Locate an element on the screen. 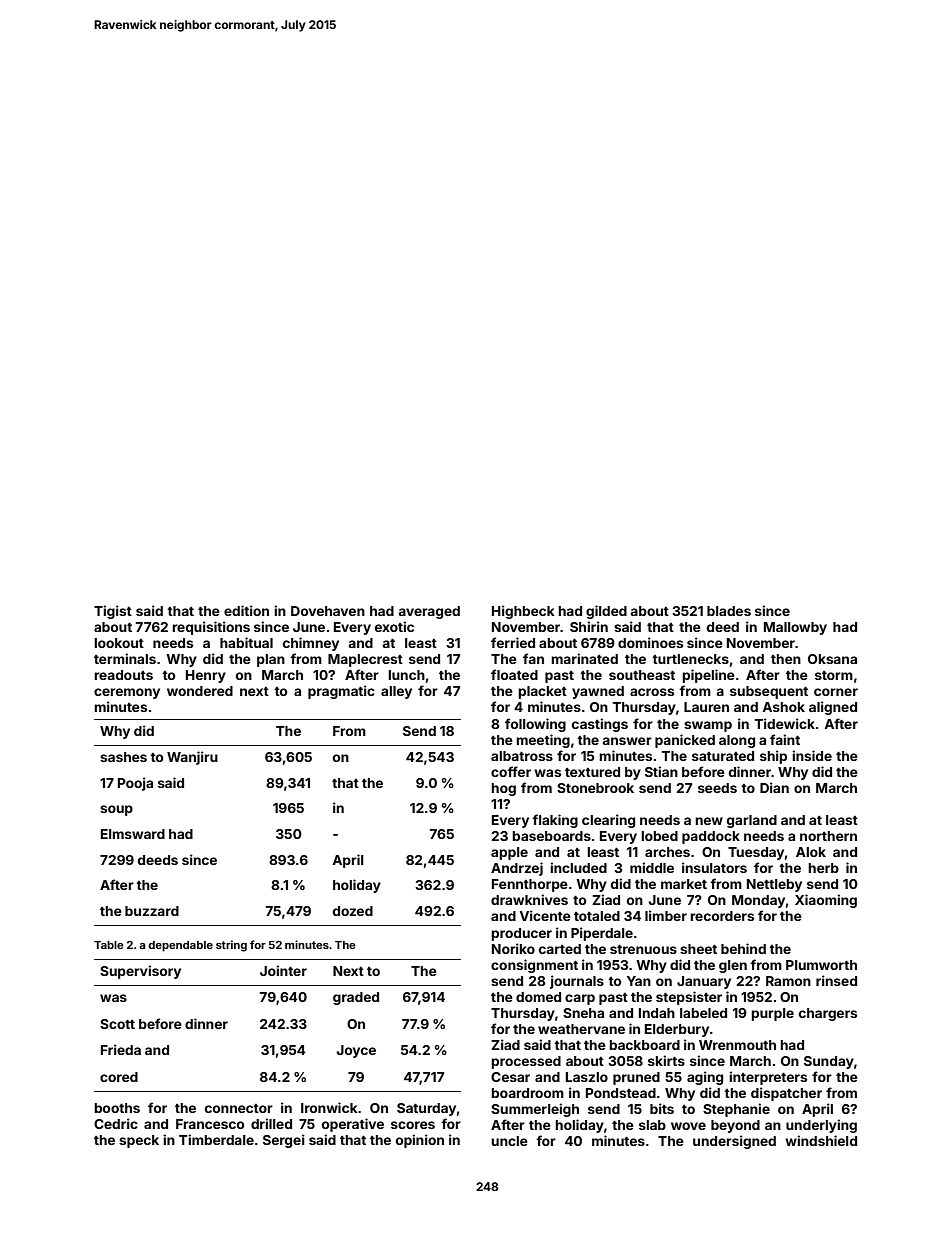 Image resolution: width=952 pixels, height=1233 pixels. Noriko is located at coordinates (513, 948).
